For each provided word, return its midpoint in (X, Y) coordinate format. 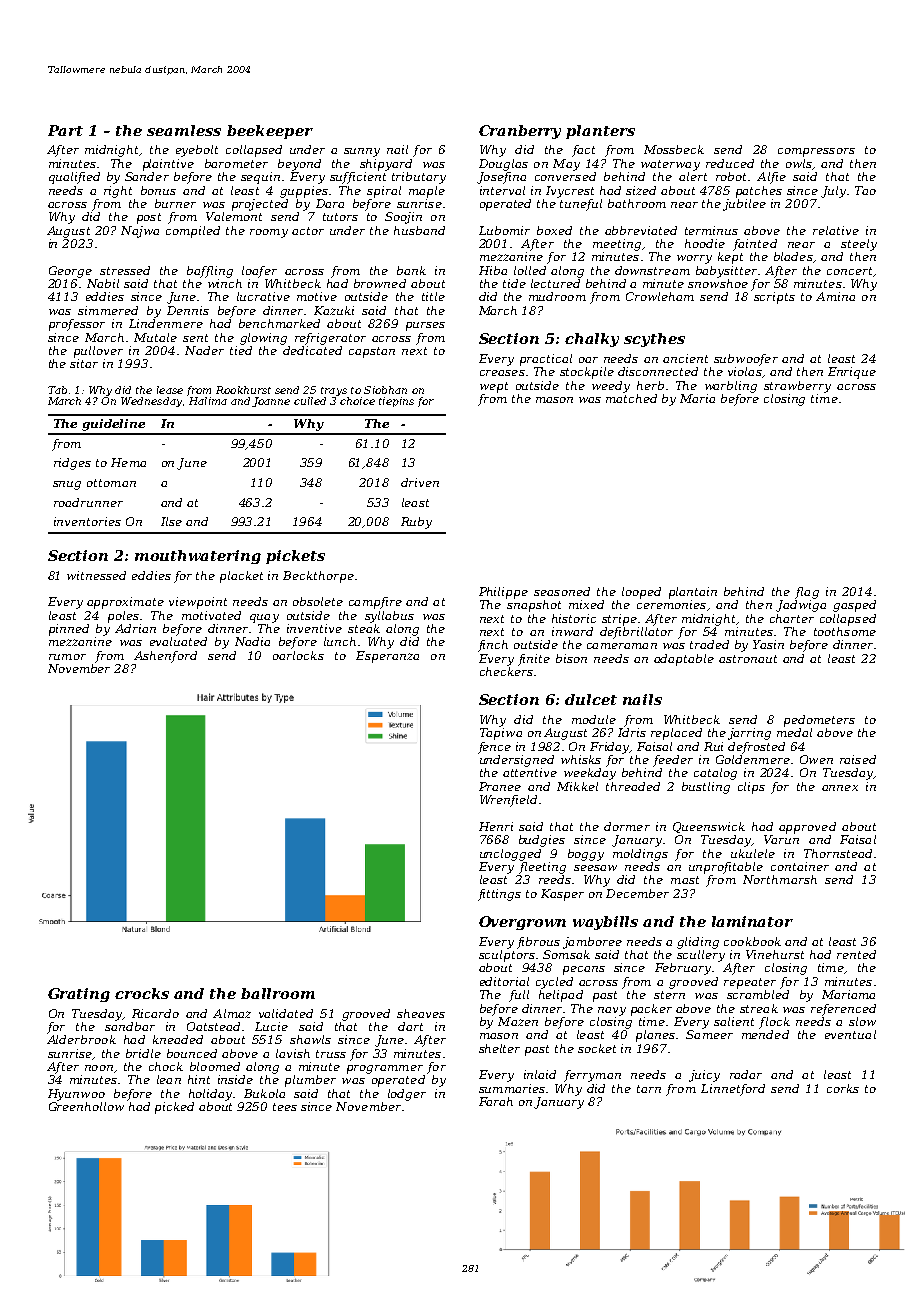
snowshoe (718, 283)
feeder (673, 761)
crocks (142, 993)
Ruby (416, 523)
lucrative (263, 296)
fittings (499, 895)
